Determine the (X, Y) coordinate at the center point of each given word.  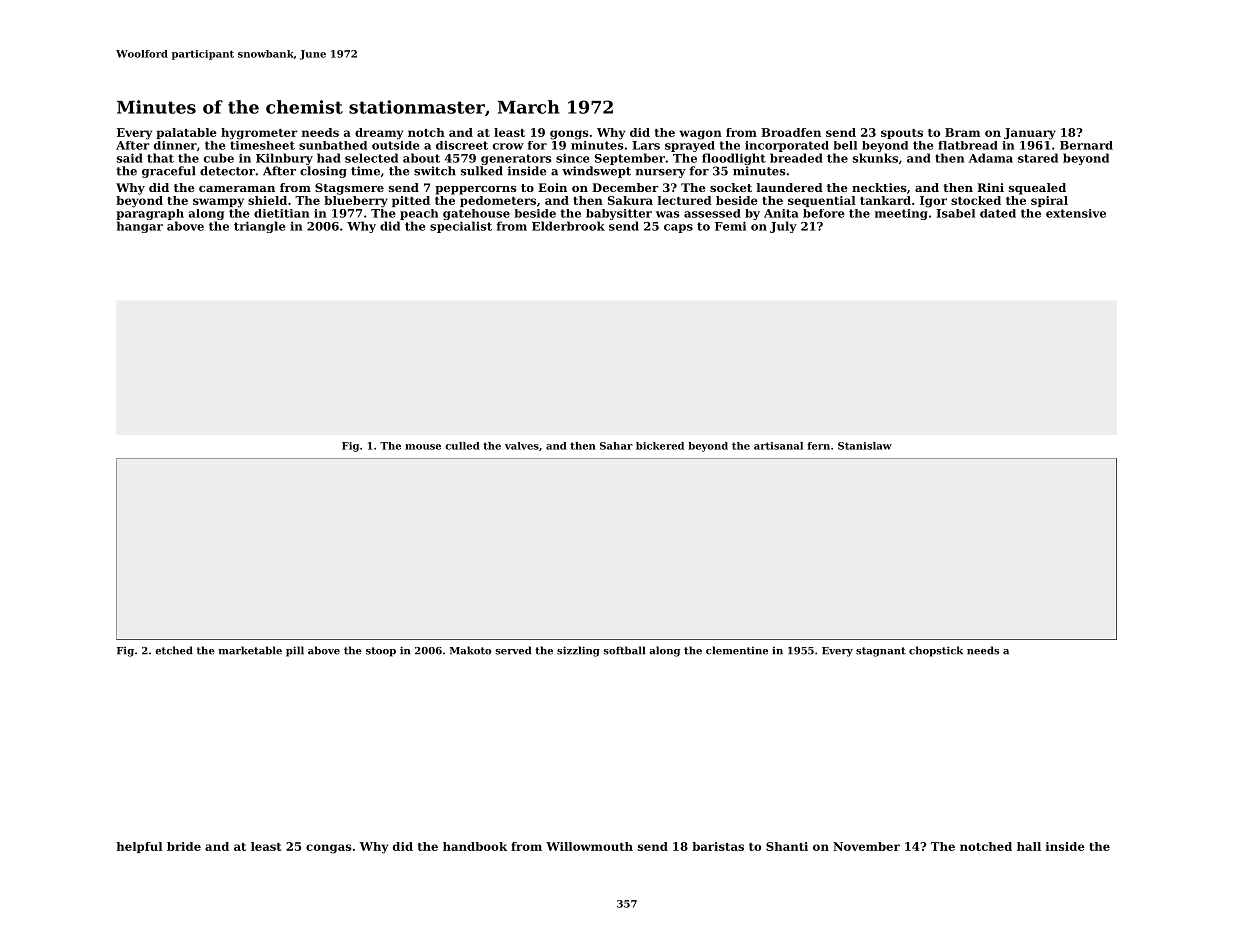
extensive (1076, 213)
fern (818, 446)
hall (1029, 846)
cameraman (237, 189)
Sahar (616, 446)
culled (462, 446)
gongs (569, 135)
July (783, 227)
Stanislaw (865, 446)
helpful (140, 847)
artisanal (778, 446)
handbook (475, 846)
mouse (423, 447)
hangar (140, 227)
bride (184, 846)
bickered (660, 446)
